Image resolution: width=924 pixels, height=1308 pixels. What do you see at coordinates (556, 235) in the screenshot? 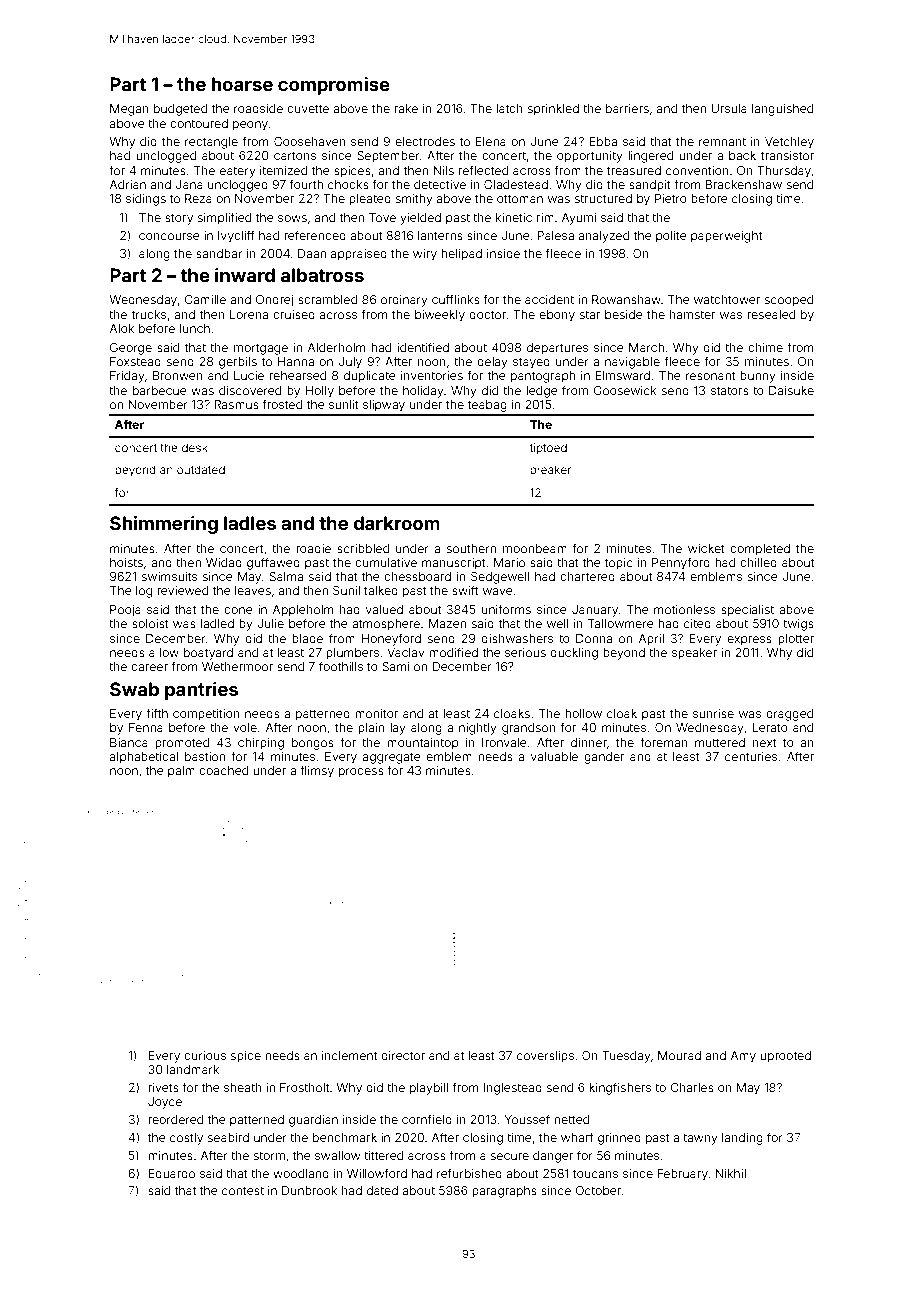
I see `Palesa` at bounding box center [556, 235].
